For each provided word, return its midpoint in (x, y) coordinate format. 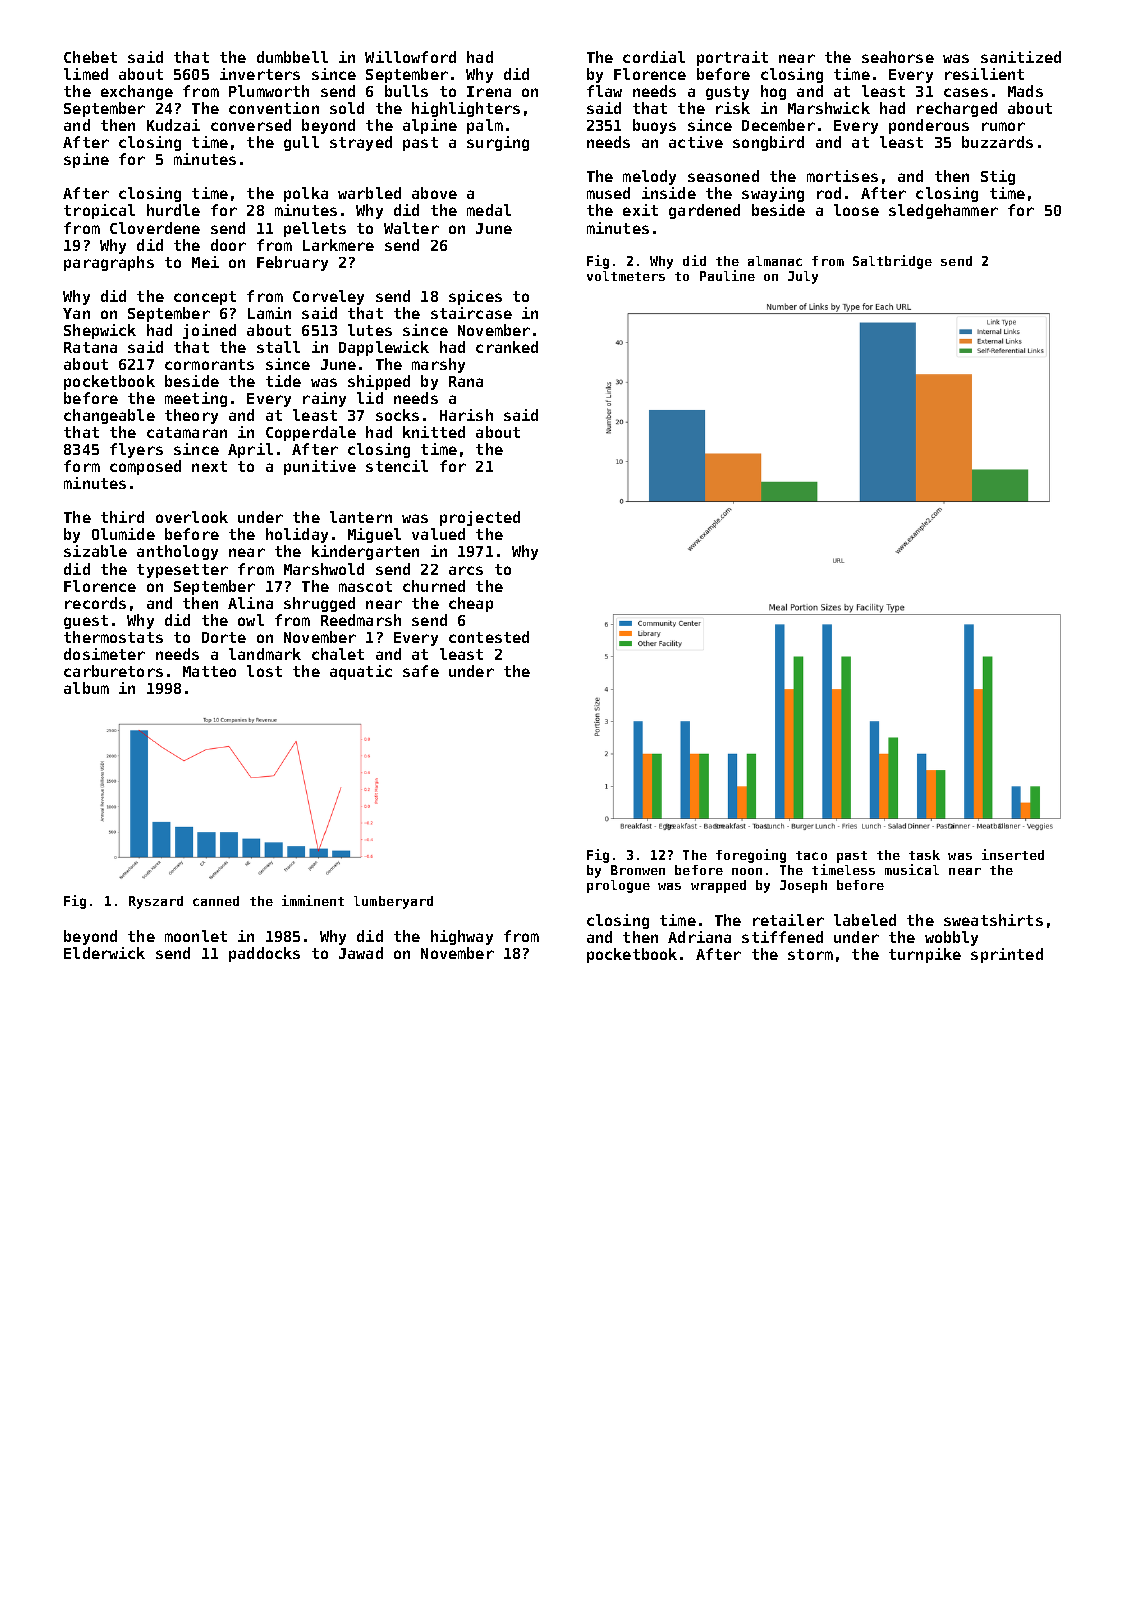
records (95, 603)
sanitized (1021, 57)
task (924, 855)
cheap (471, 604)
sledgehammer (943, 211)
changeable (109, 416)
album (86, 688)
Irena (489, 91)
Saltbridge (892, 262)
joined (209, 331)
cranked (507, 347)
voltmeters (626, 276)
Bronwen (638, 870)
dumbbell (292, 57)
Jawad (361, 953)
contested (489, 637)
